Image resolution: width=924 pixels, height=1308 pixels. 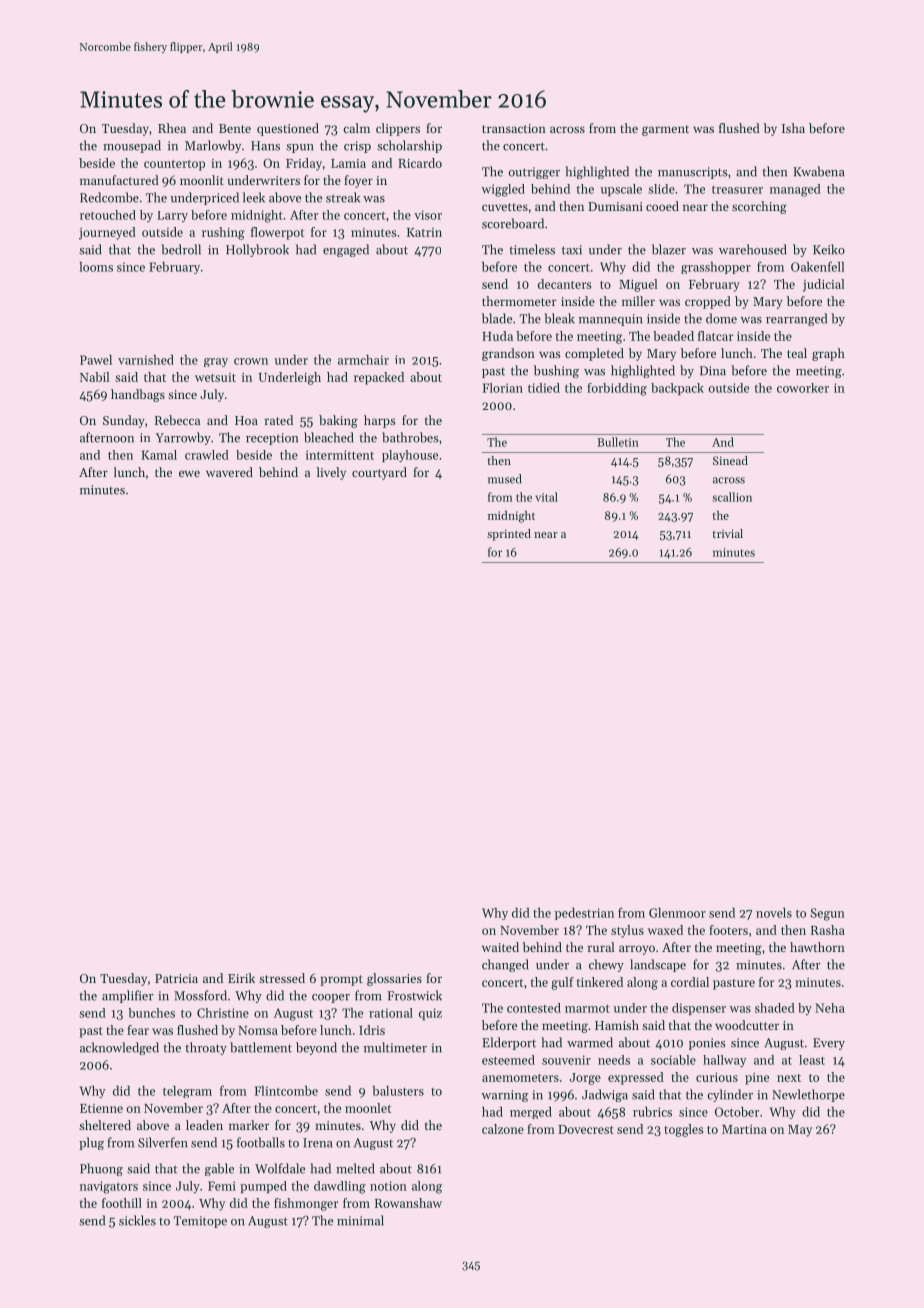 What do you see at coordinates (189, 473) in the screenshot?
I see `ewe` at bounding box center [189, 473].
